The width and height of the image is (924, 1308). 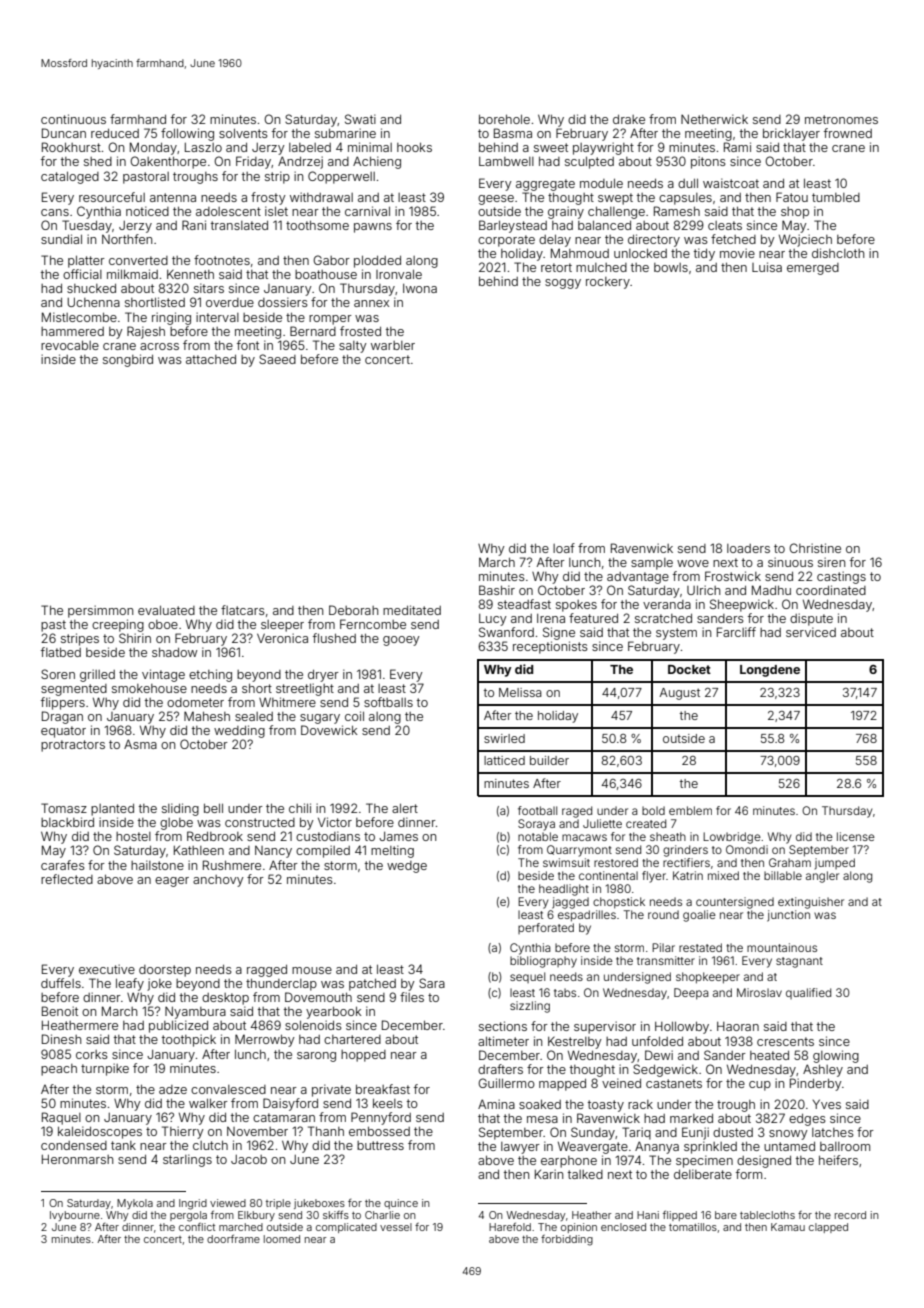 I want to click on qualified, so click(x=808, y=993).
